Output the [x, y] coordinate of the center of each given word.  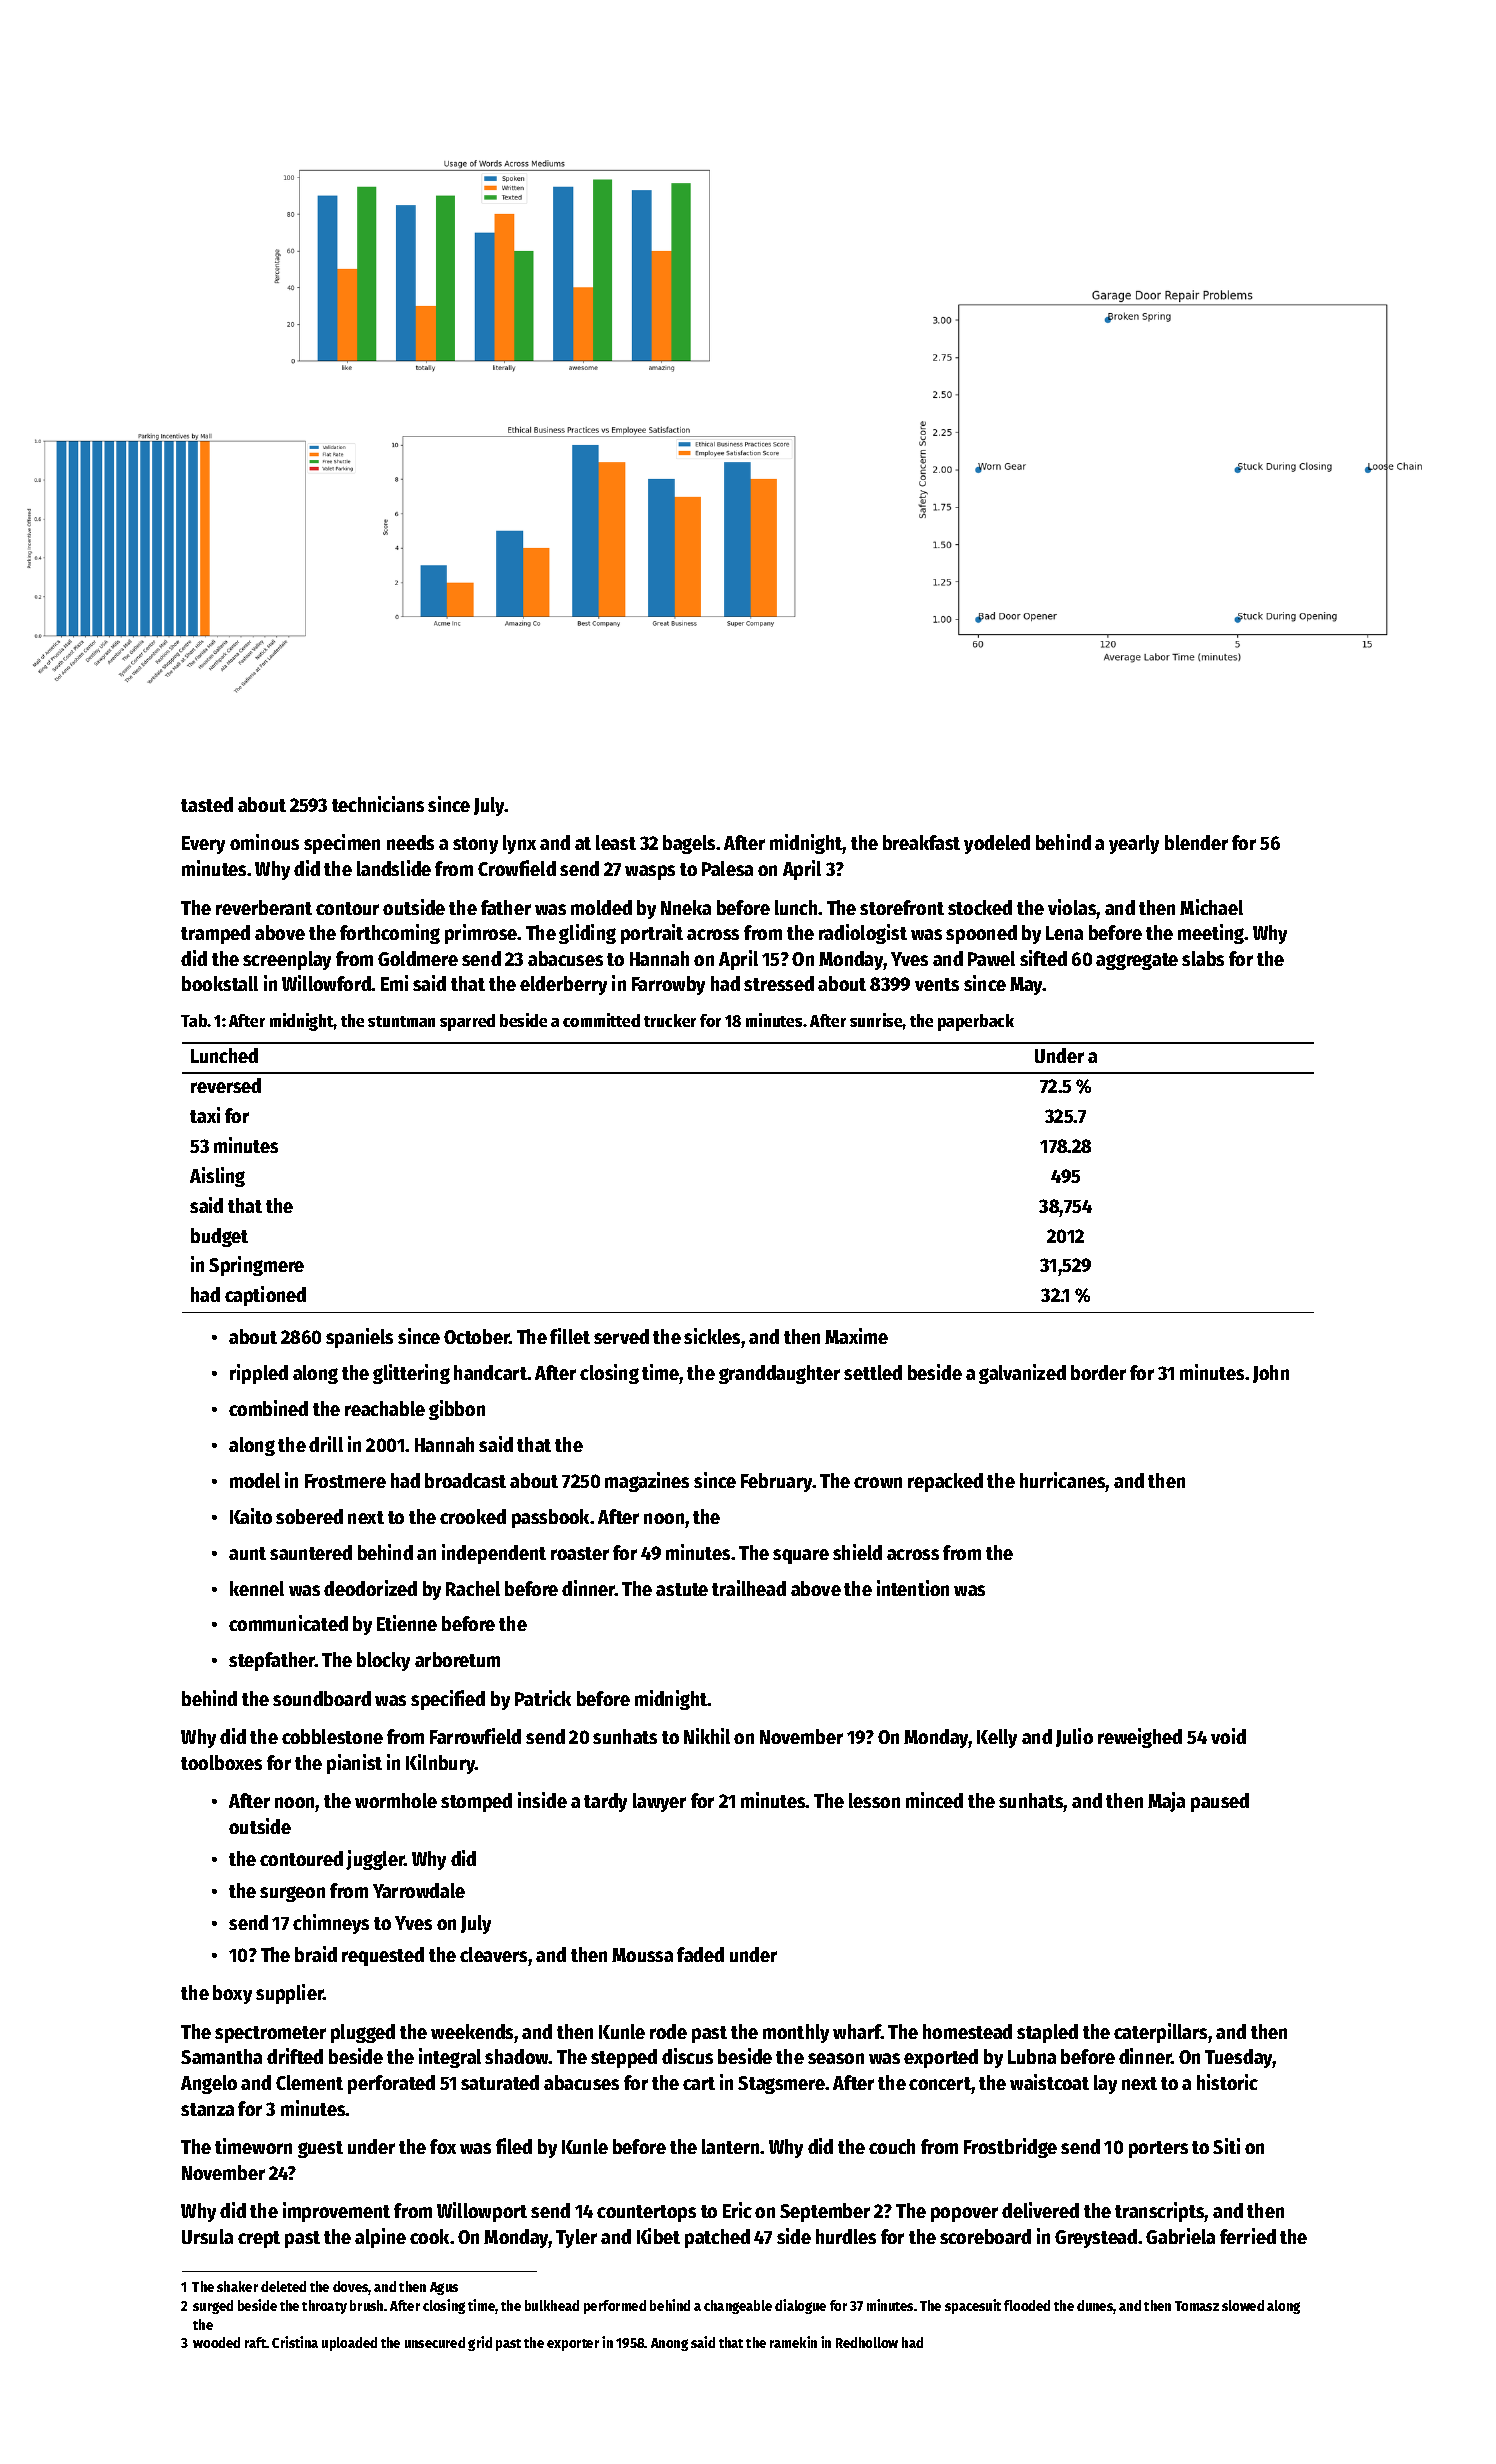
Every [203, 845]
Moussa [642, 1955]
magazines [647, 1482]
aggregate [1137, 961]
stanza [207, 2109]
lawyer [659, 1802]
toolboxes [221, 1762]
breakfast [921, 842]
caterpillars [1160, 2033]
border [1098, 1372]
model [255, 1480]
